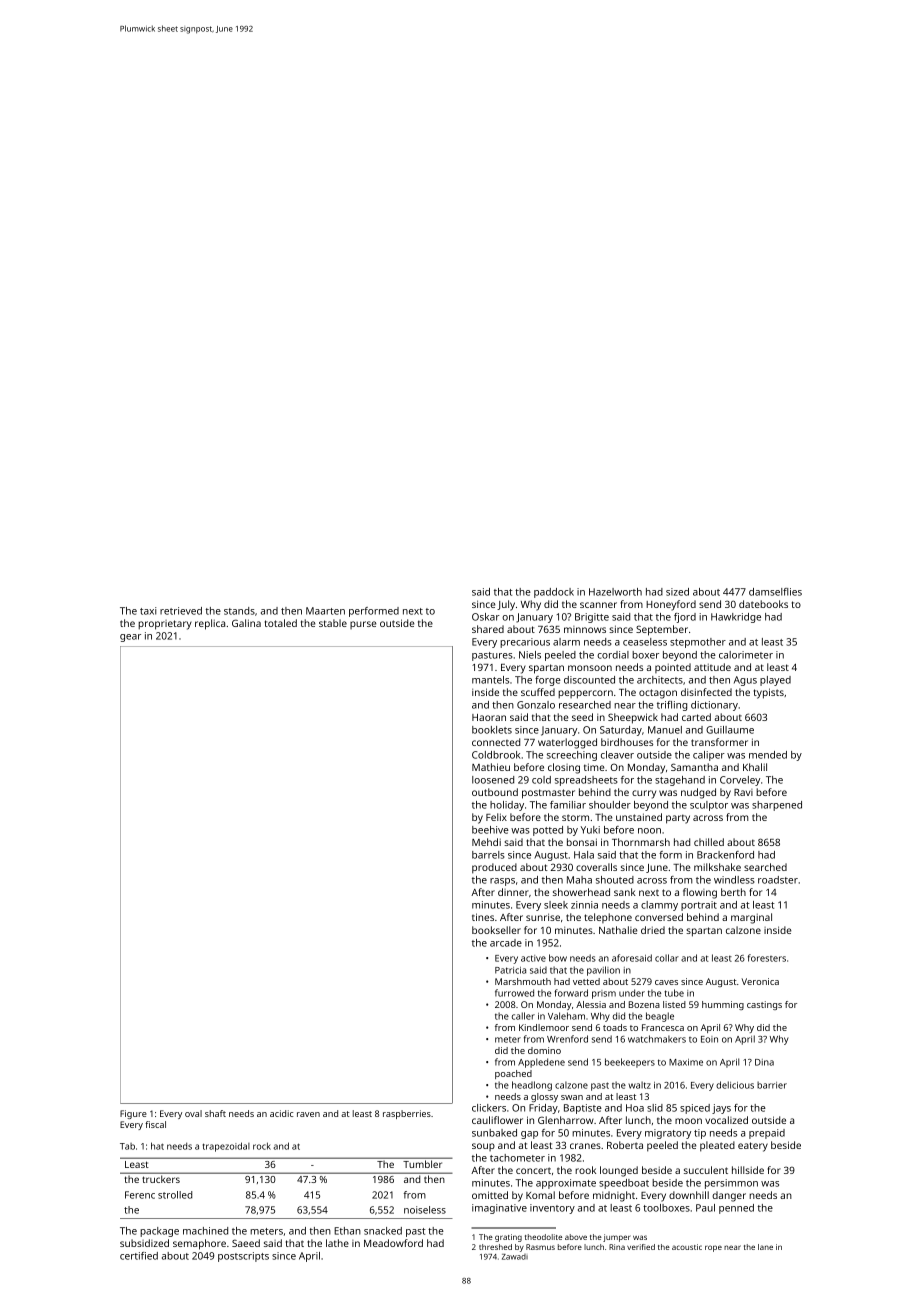 Image resolution: width=924 pixels, height=1308 pixels. Describe the element at coordinates (486, 842) in the image. I see `Mehdi` at that location.
